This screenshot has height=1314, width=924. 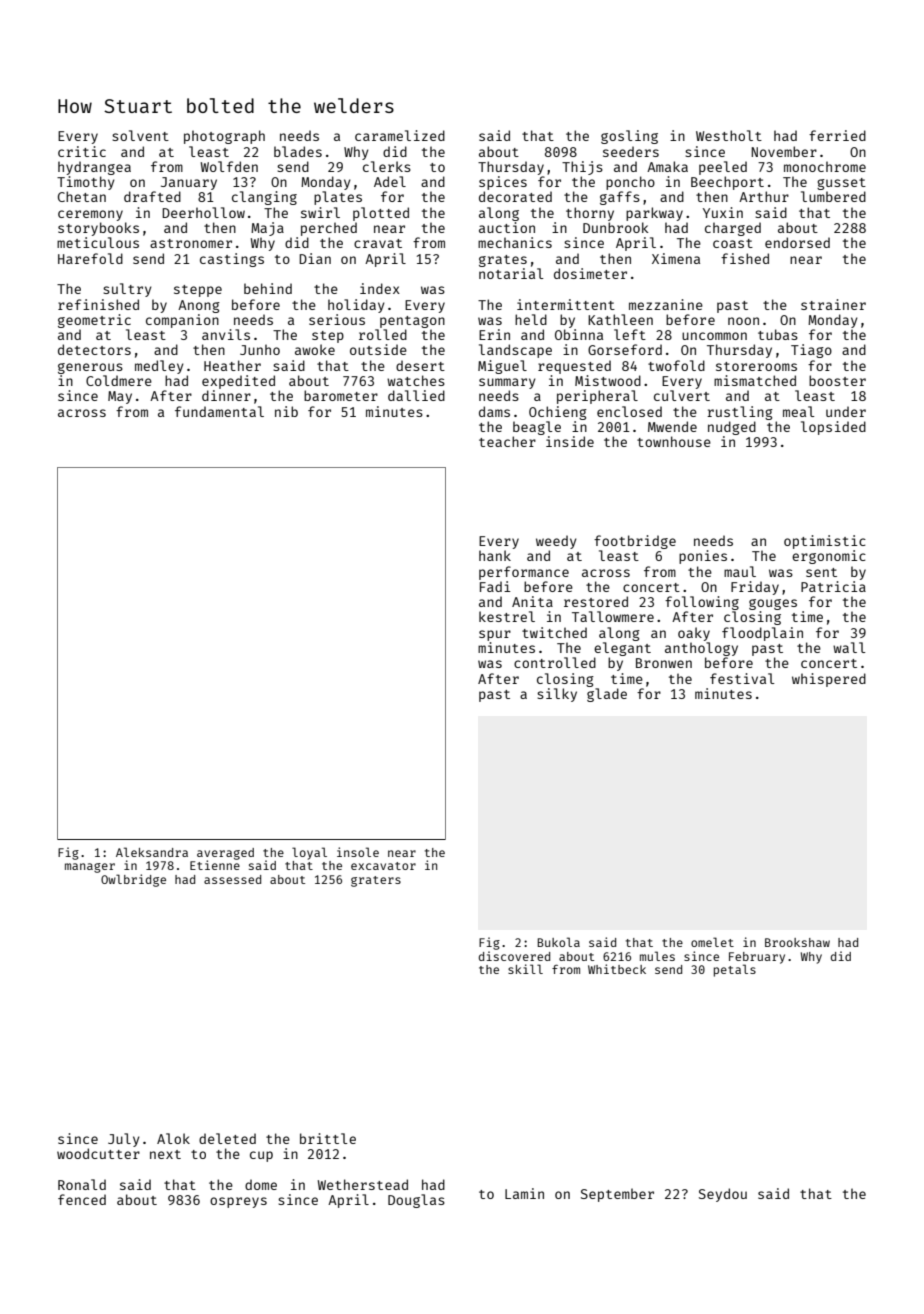 I want to click on booster, so click(x=837, y=380).
